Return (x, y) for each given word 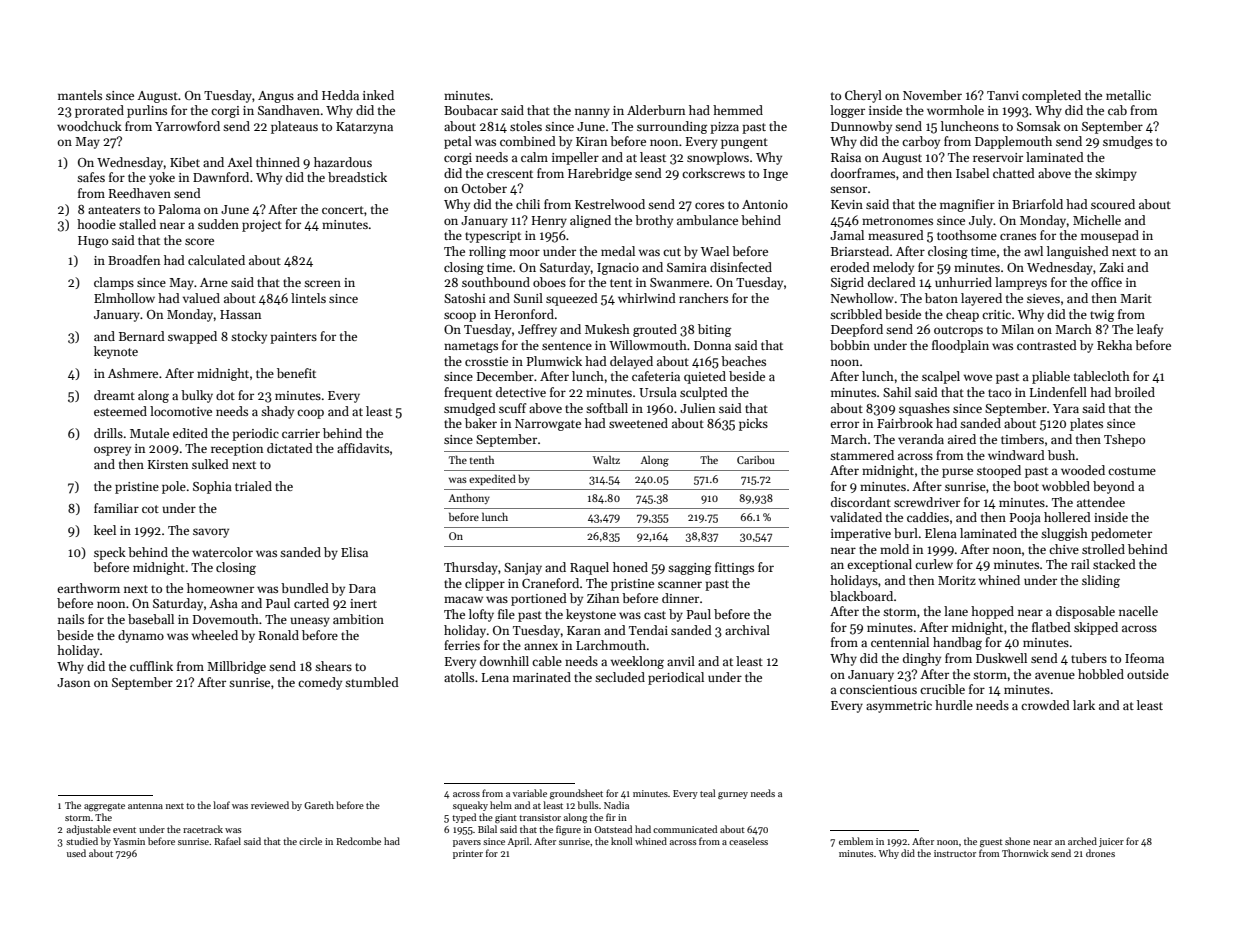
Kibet (185, 162)
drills (108, 433)
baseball (151, 619)
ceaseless (748, 841)
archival (747, 630)
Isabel (972, 173)
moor (524, 252)
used (76, 853)
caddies (928, 517)
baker (481, 423)
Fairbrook (905, 423)
